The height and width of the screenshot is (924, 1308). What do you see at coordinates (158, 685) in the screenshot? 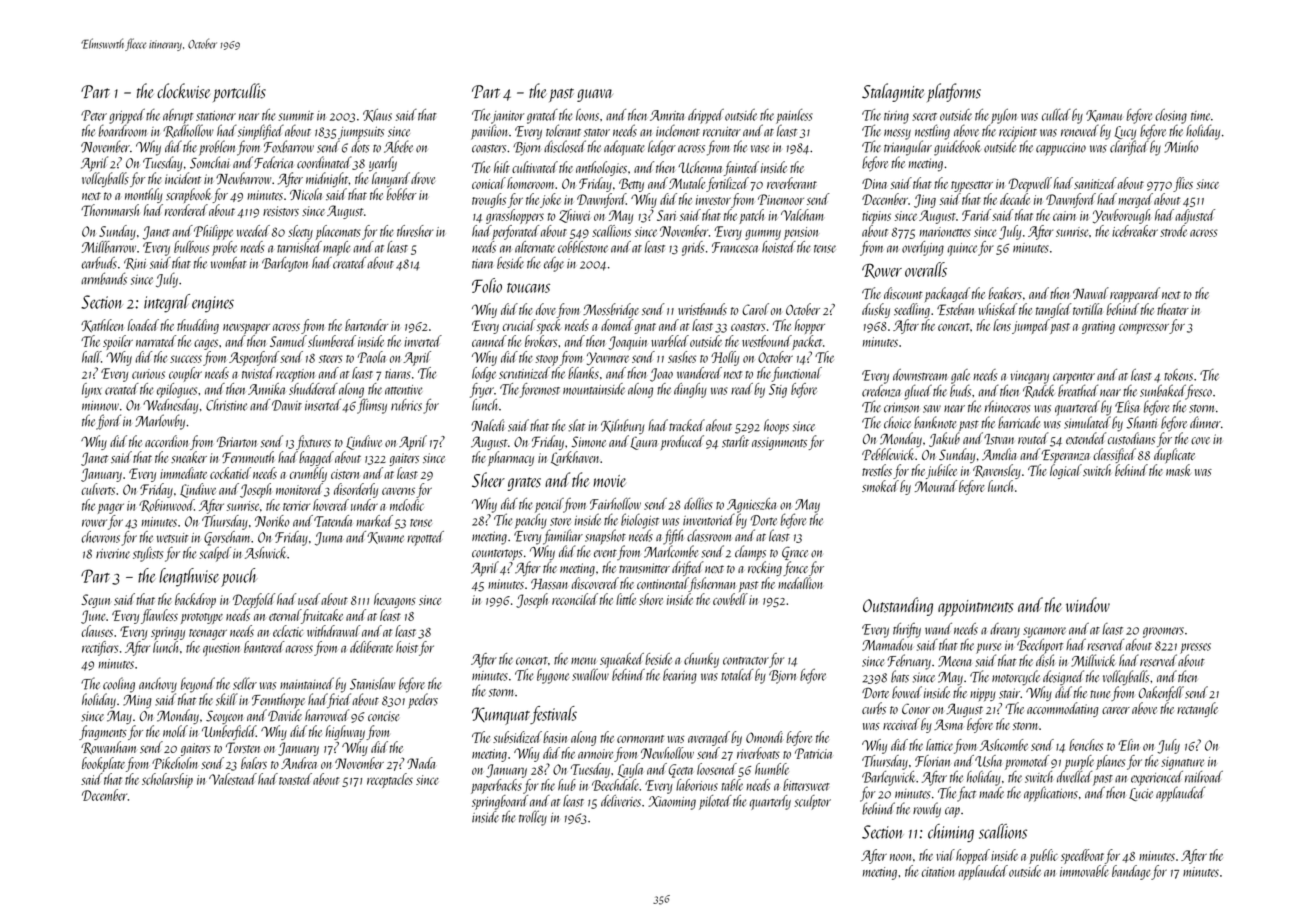
I see `anchovy` at bounding box center [158, 685].
